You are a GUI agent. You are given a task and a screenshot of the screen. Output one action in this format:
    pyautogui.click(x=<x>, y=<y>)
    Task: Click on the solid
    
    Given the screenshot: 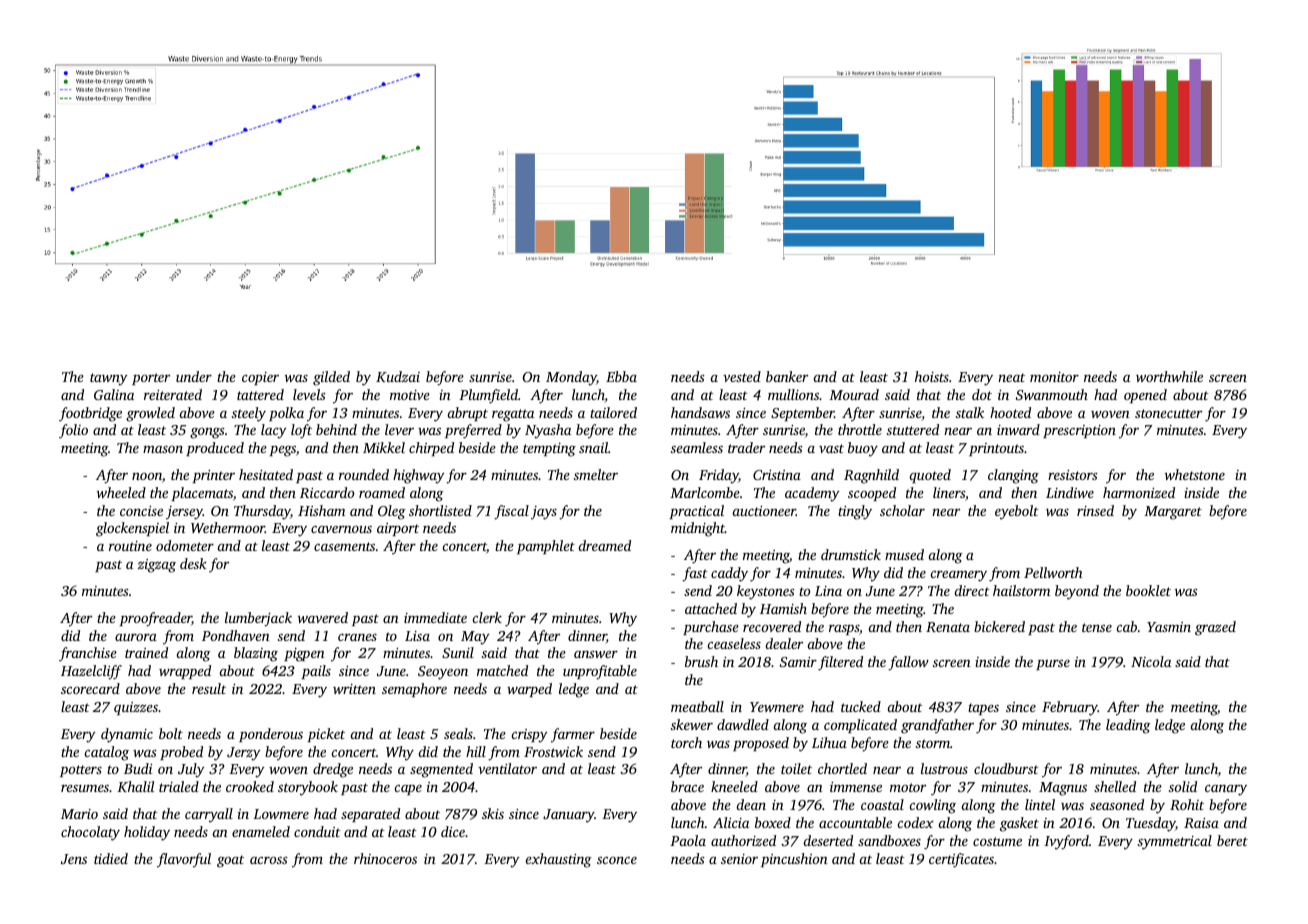 What is the action you would take?
    pyautogui.click(x=1183, y=786)
